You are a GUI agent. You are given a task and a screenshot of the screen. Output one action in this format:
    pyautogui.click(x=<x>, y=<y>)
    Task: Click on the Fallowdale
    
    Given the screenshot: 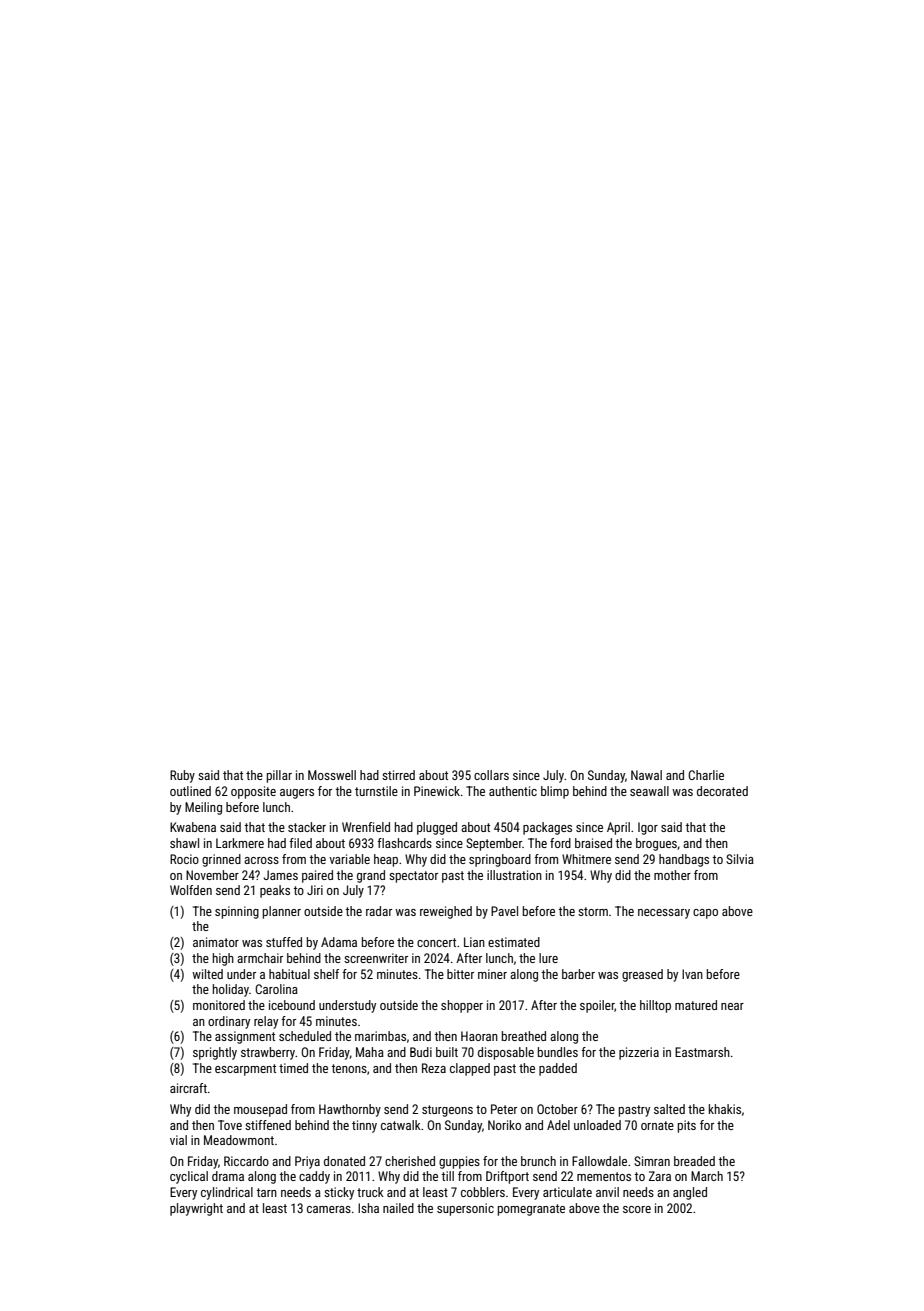 What is the action you would take?
    pyautogui.click(x=599, y=1161)
